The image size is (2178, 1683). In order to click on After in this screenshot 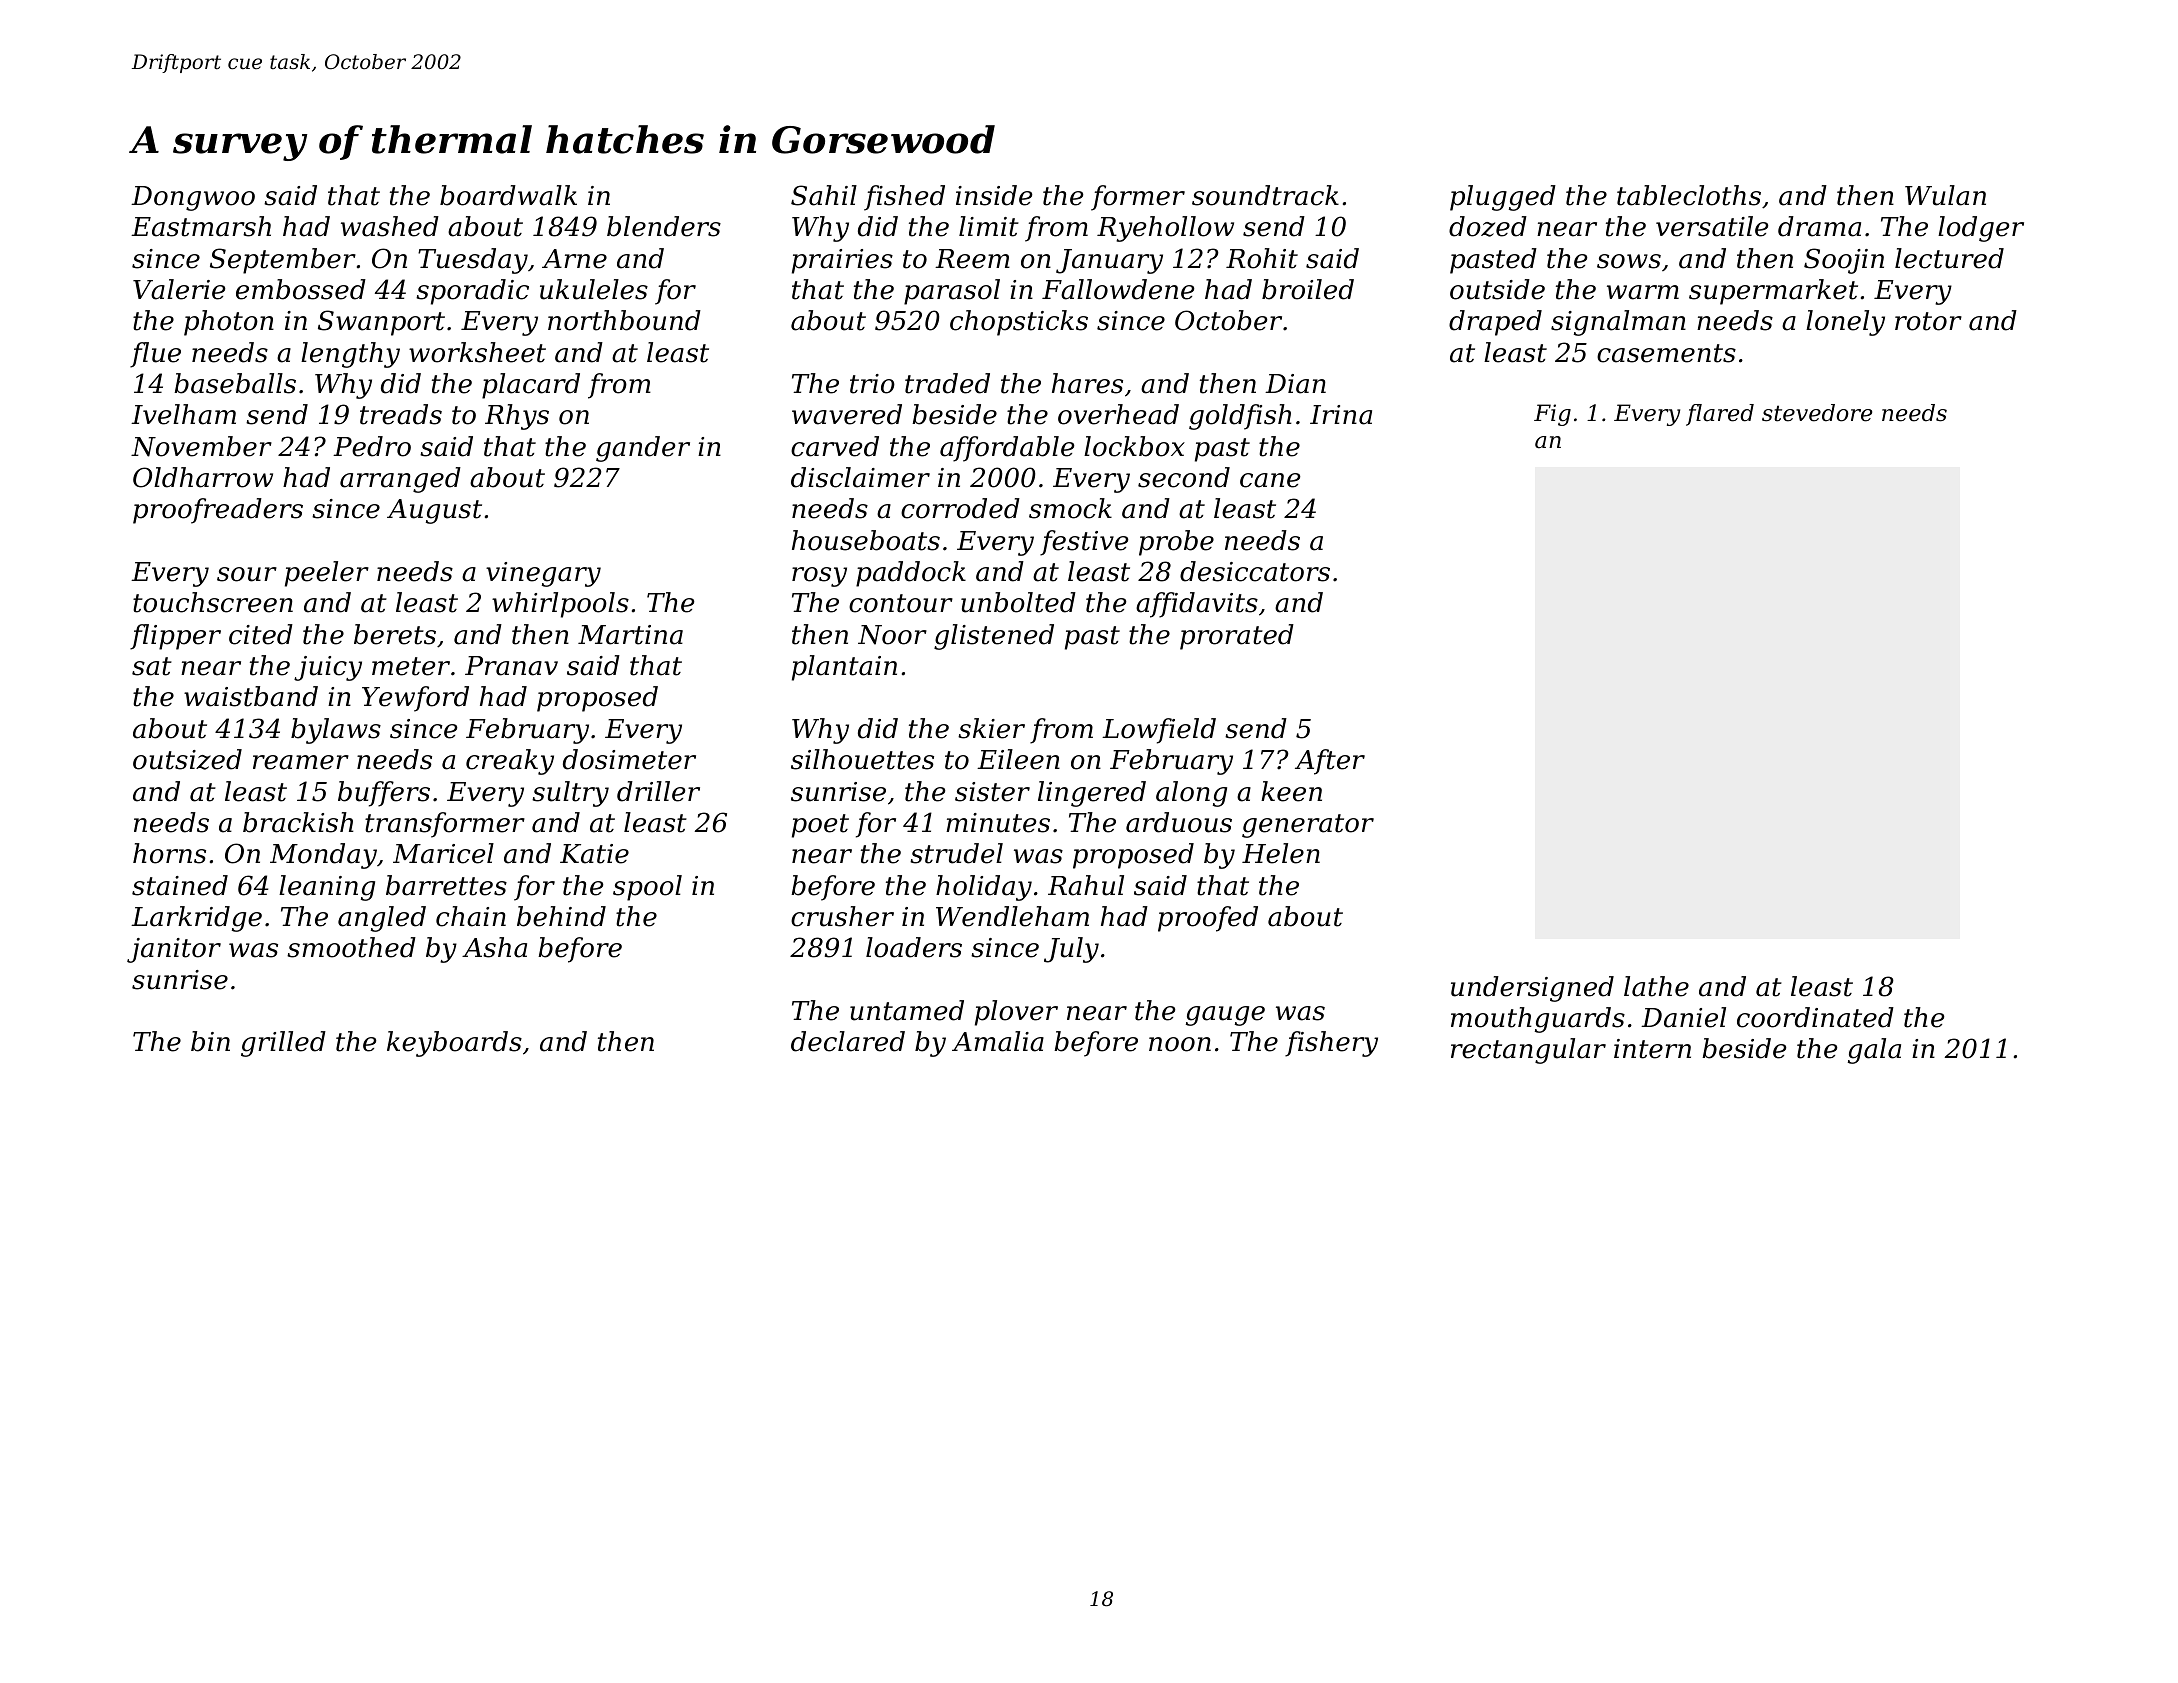, I will do `click(1330, 762)`.
